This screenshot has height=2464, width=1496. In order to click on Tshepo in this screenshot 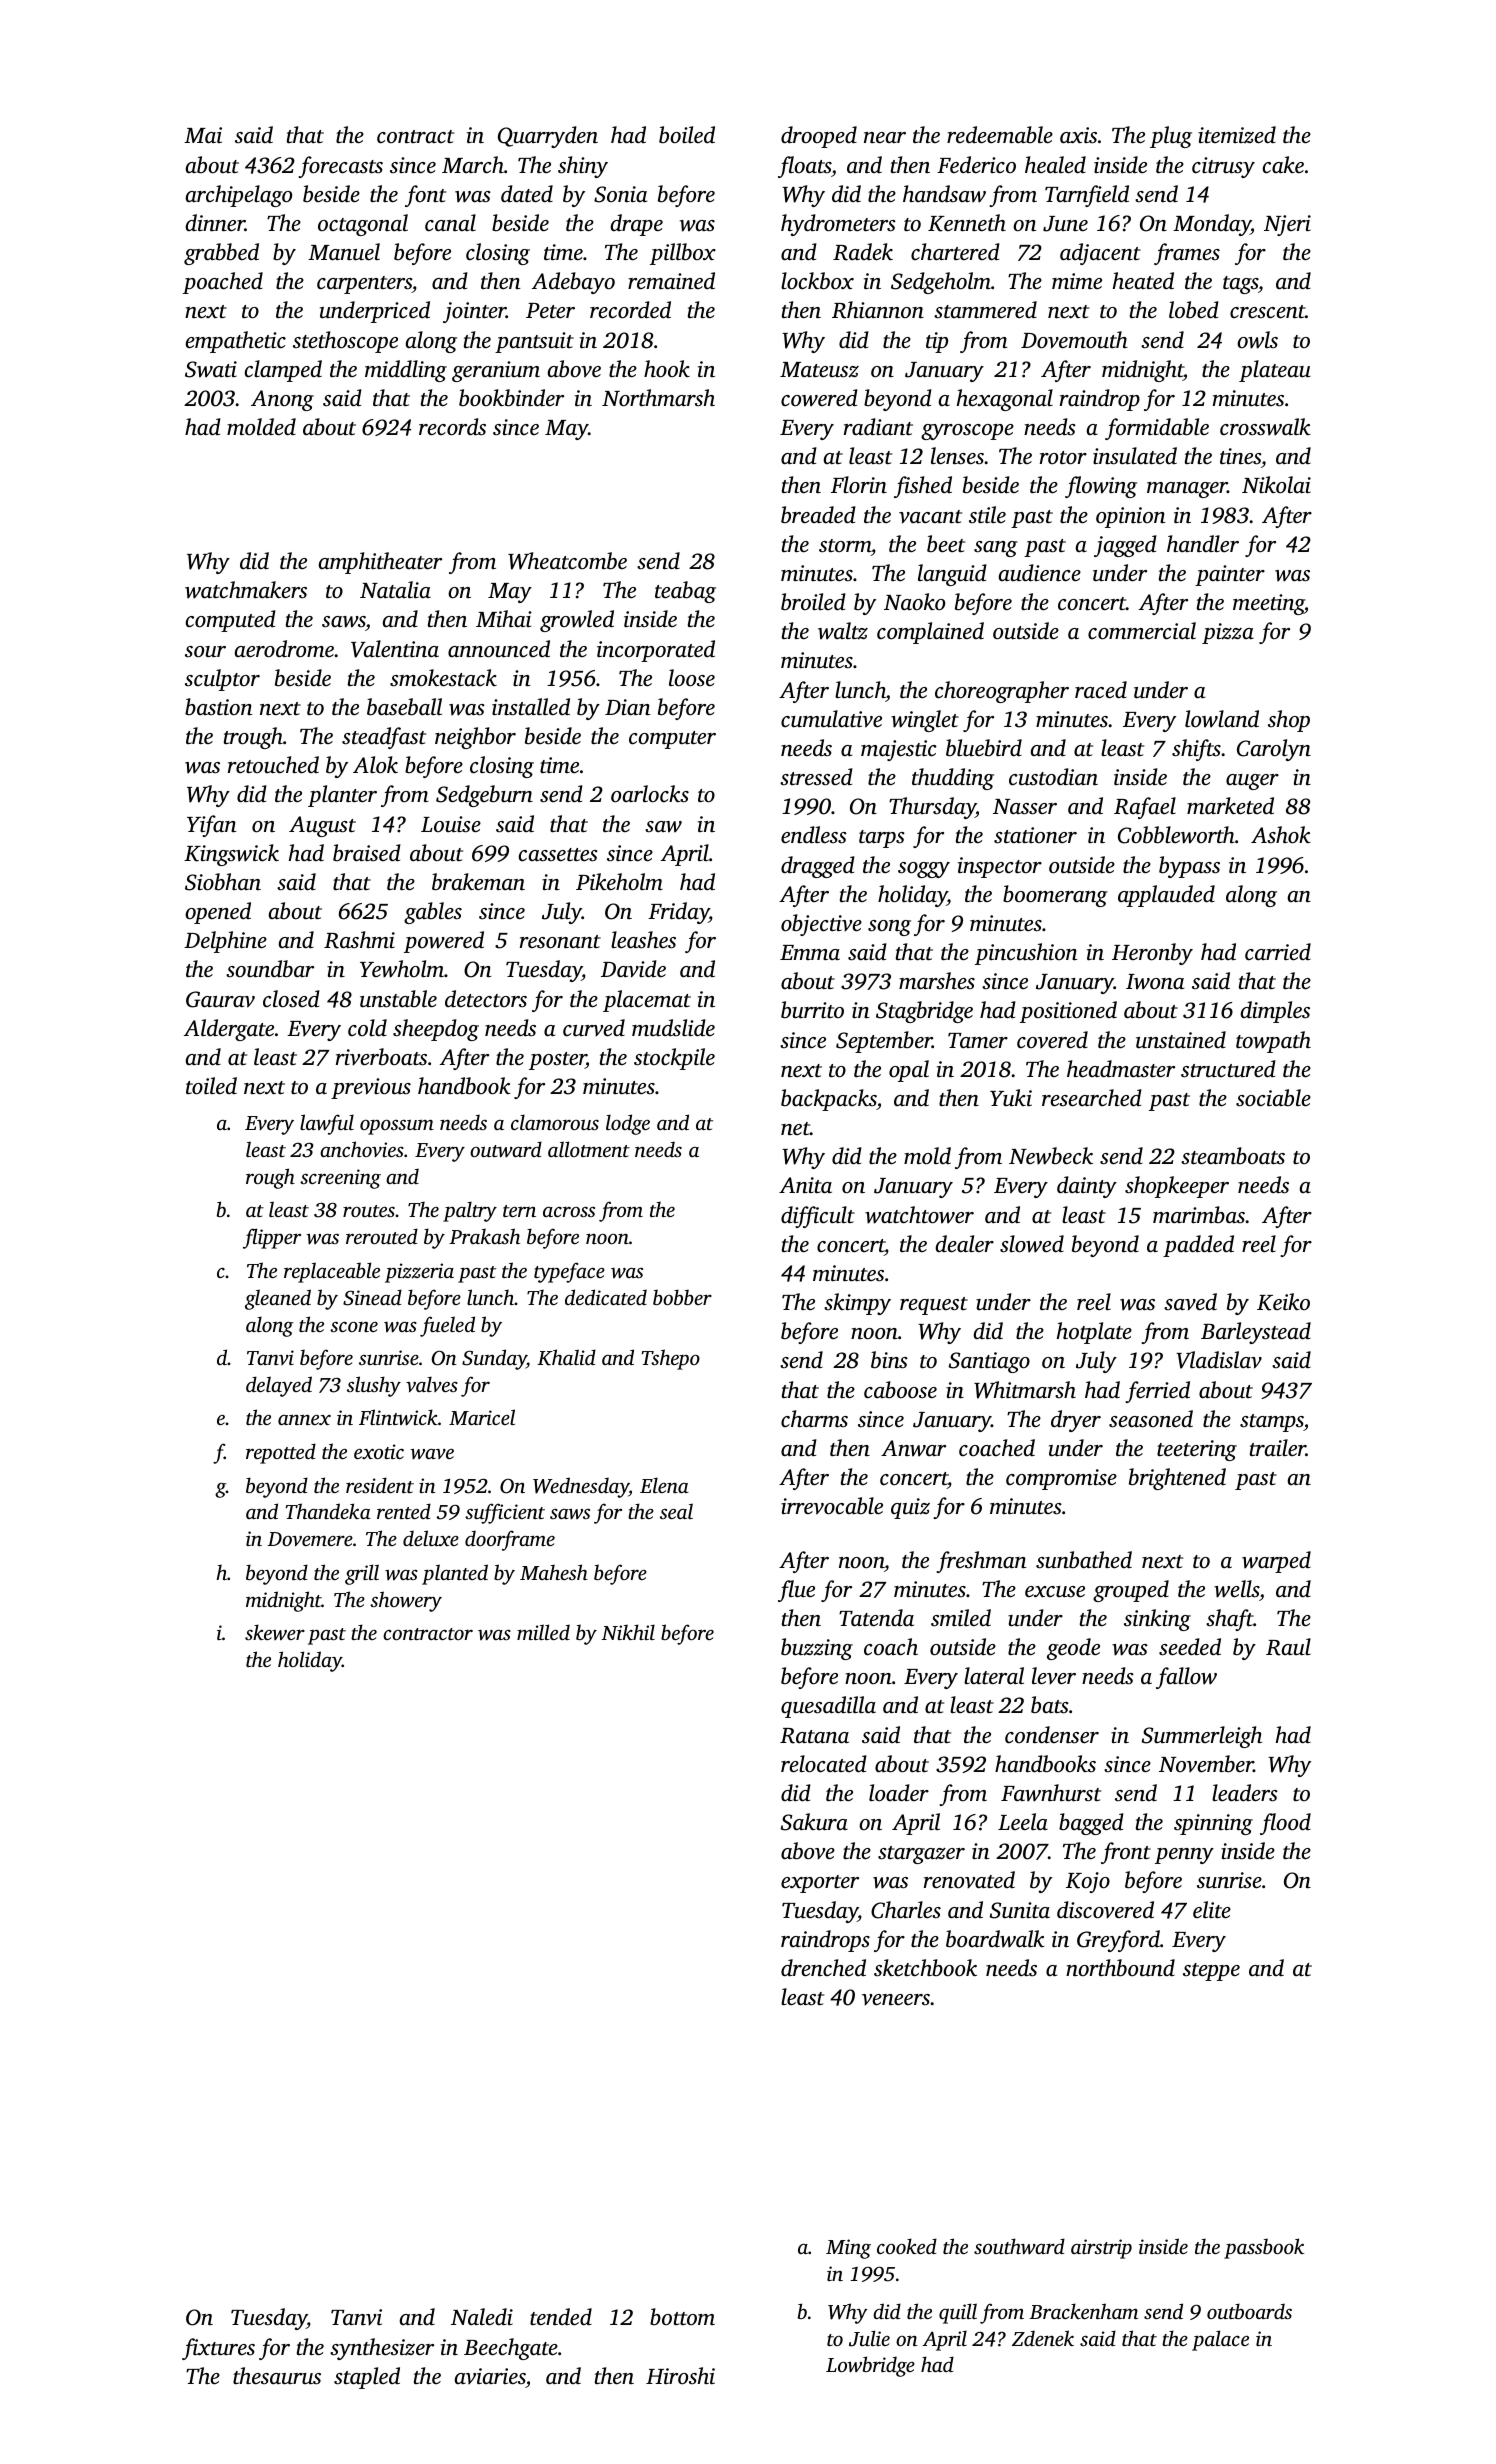, I will do `click(671, 1359)`.
